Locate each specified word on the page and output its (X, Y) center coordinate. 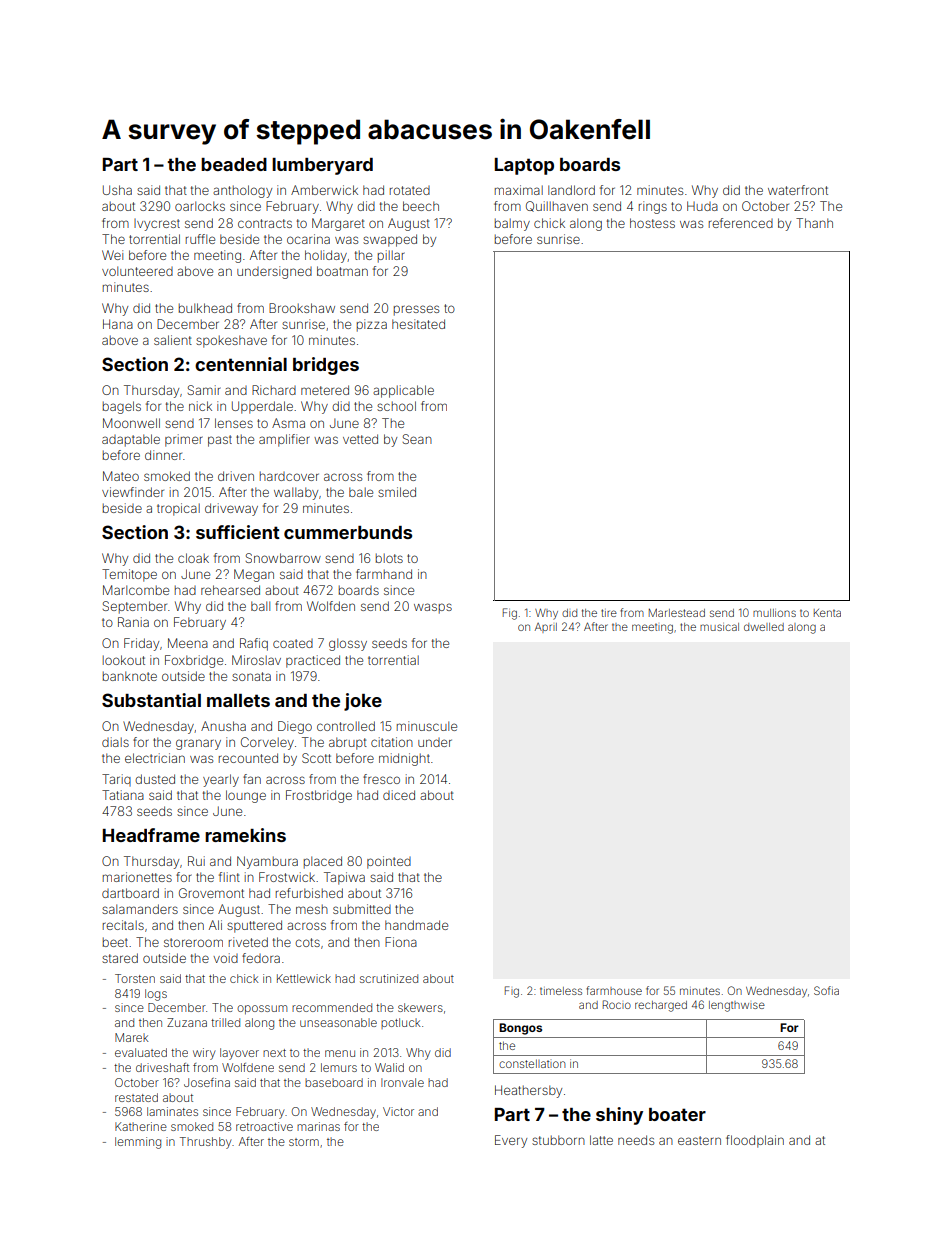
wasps (433, 608)
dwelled (764, 627)
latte (601, 1140)
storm (304, 1142)
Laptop (524, 166)
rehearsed (230, 590)
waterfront (798, 190)
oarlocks (200, 206)
